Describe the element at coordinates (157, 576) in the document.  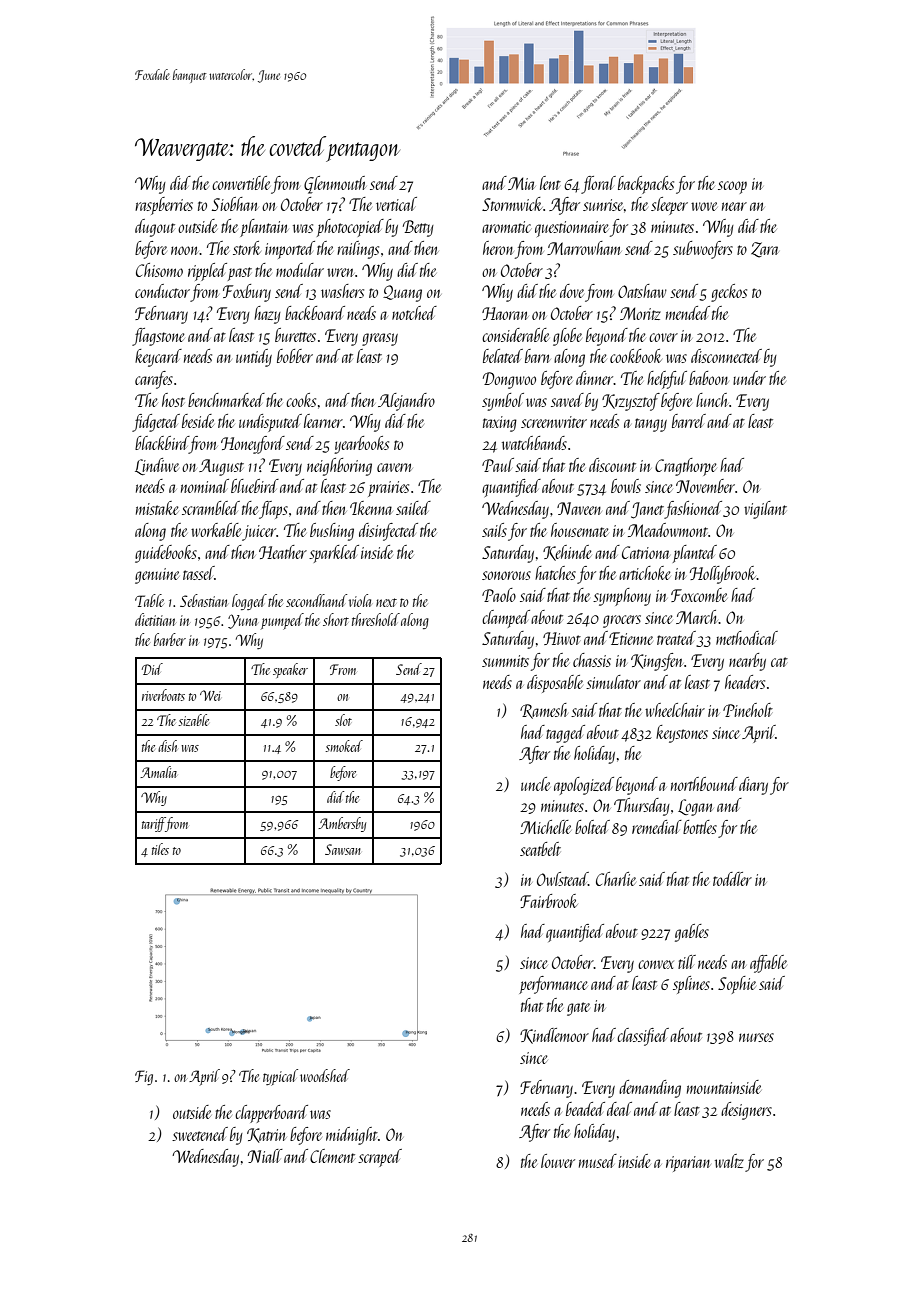
I see `genuine` at that location.
